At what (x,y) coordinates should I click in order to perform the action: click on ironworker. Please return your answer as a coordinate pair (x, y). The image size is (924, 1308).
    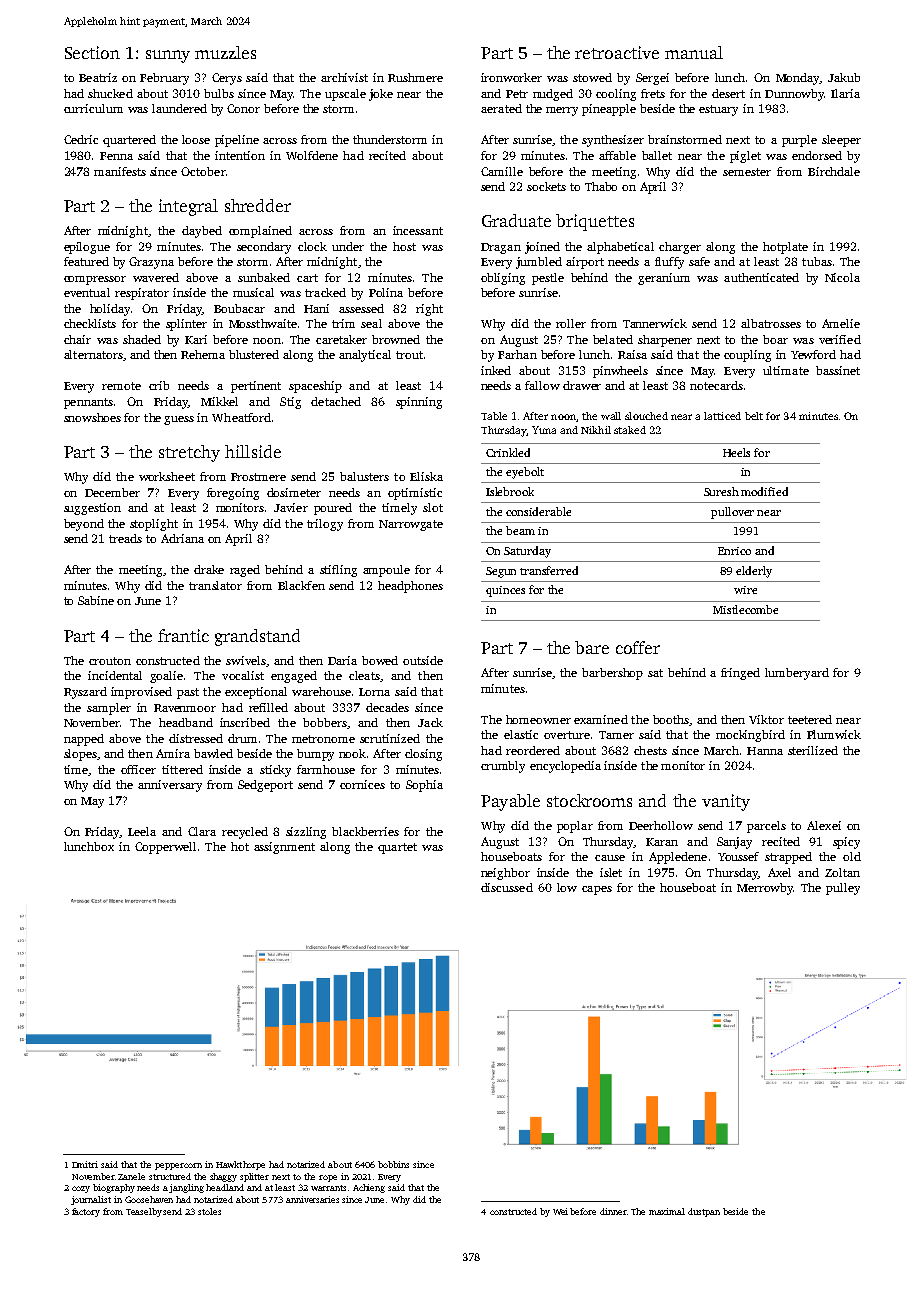
    Looking at the image, I should click on (511, 77).
